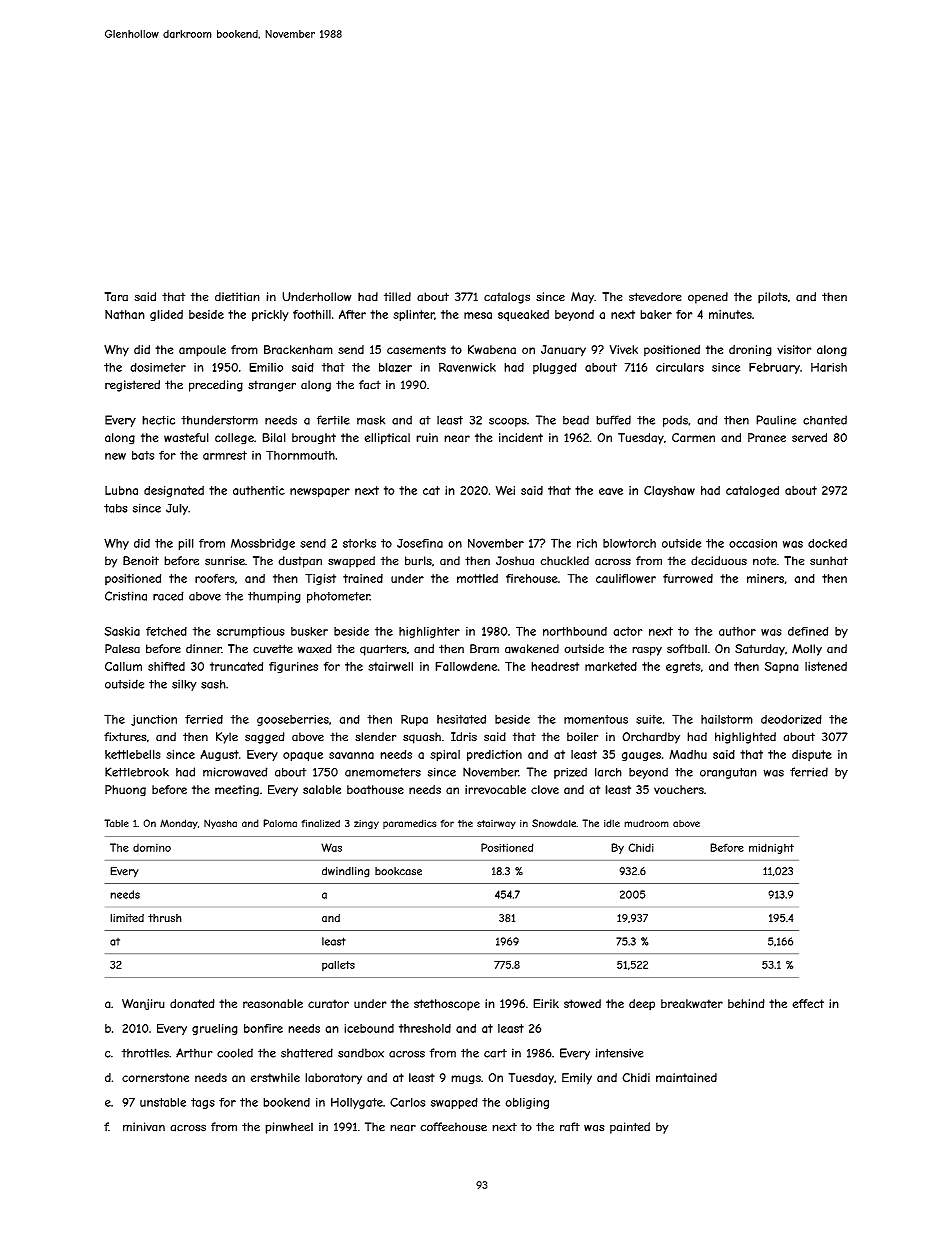  I want to click on January, so click(563, 351).
